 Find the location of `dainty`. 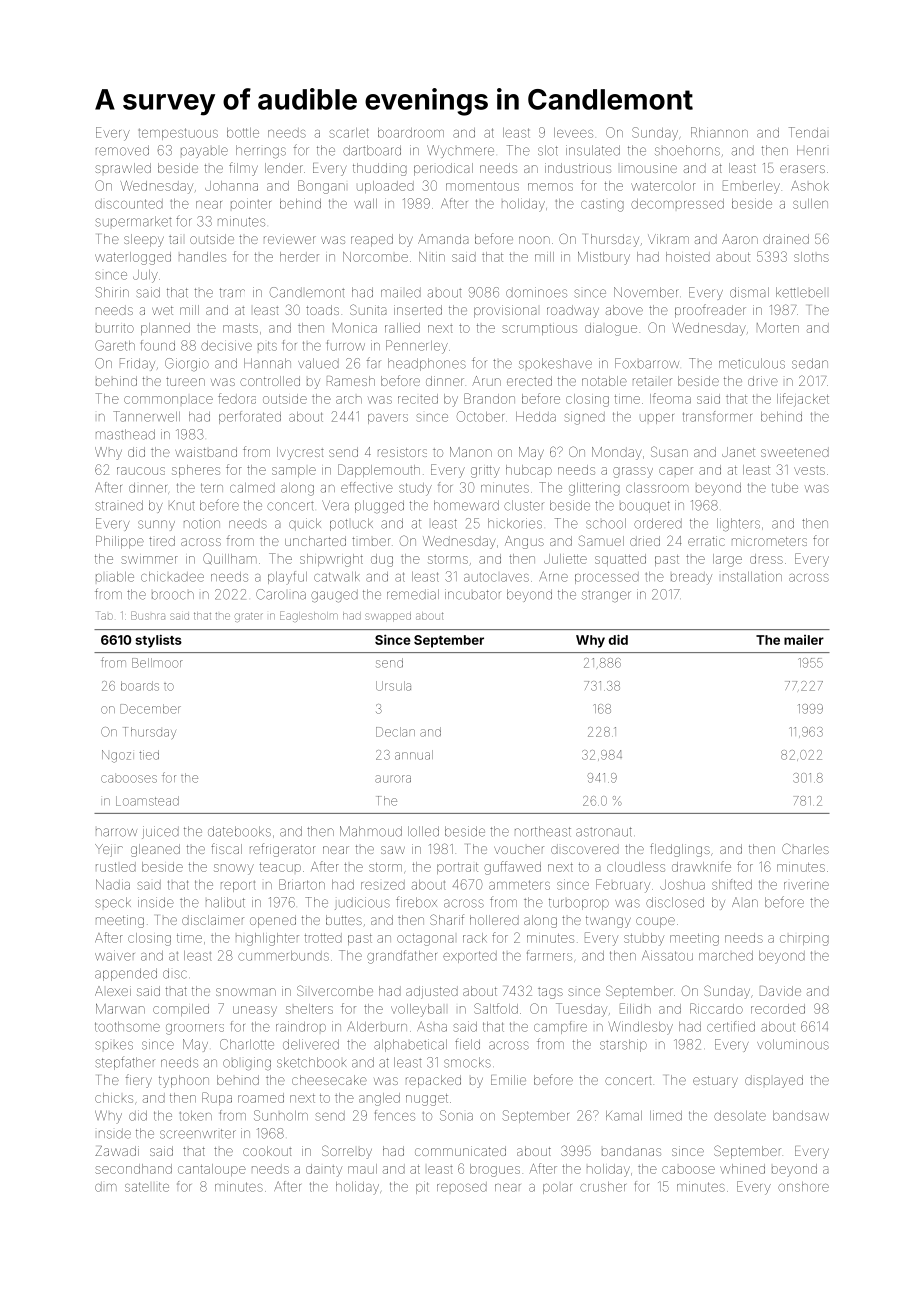

dainty is located at coordinates (324, 1170).
